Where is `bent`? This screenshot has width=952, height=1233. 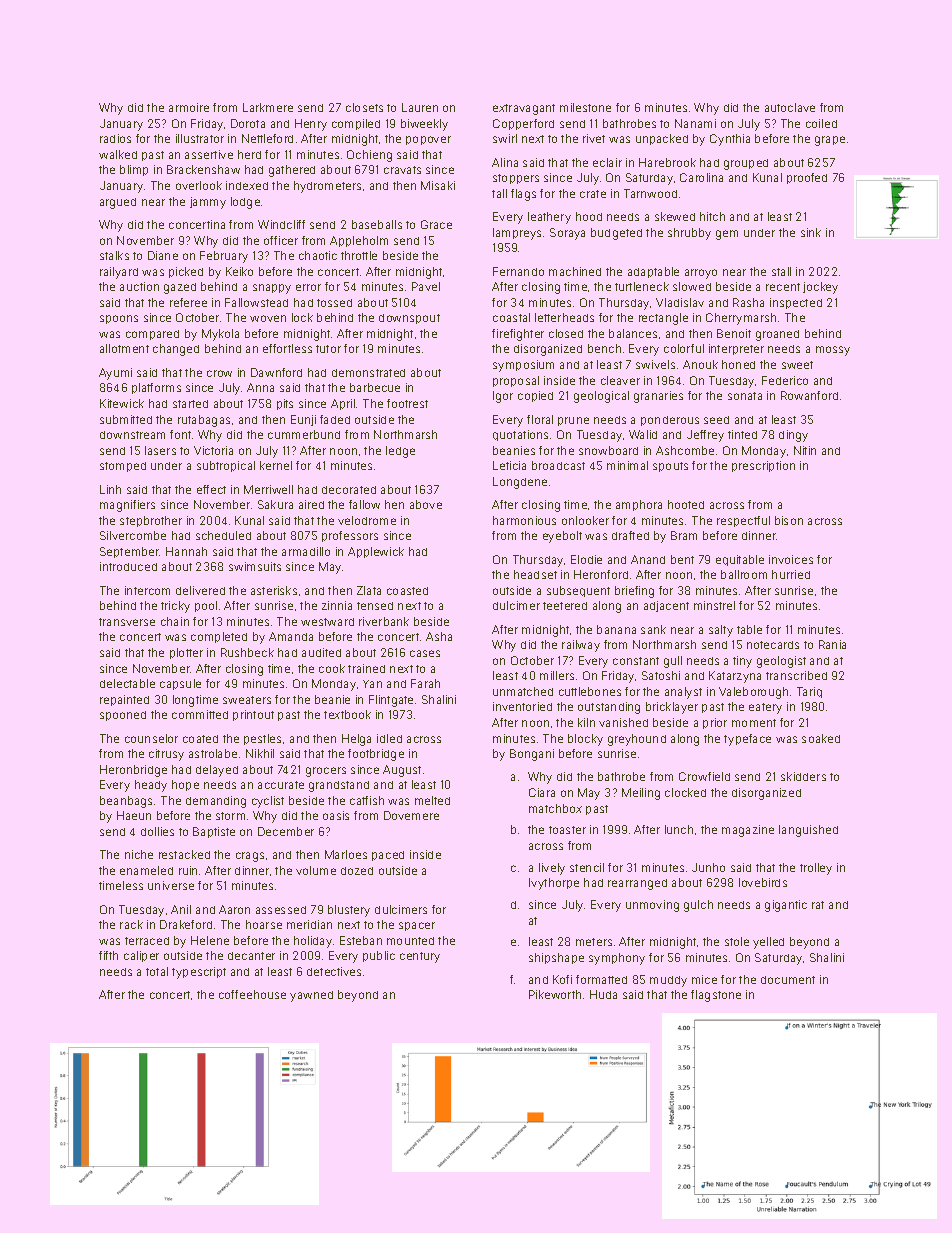
bent is located at coordinates (682, 559).
